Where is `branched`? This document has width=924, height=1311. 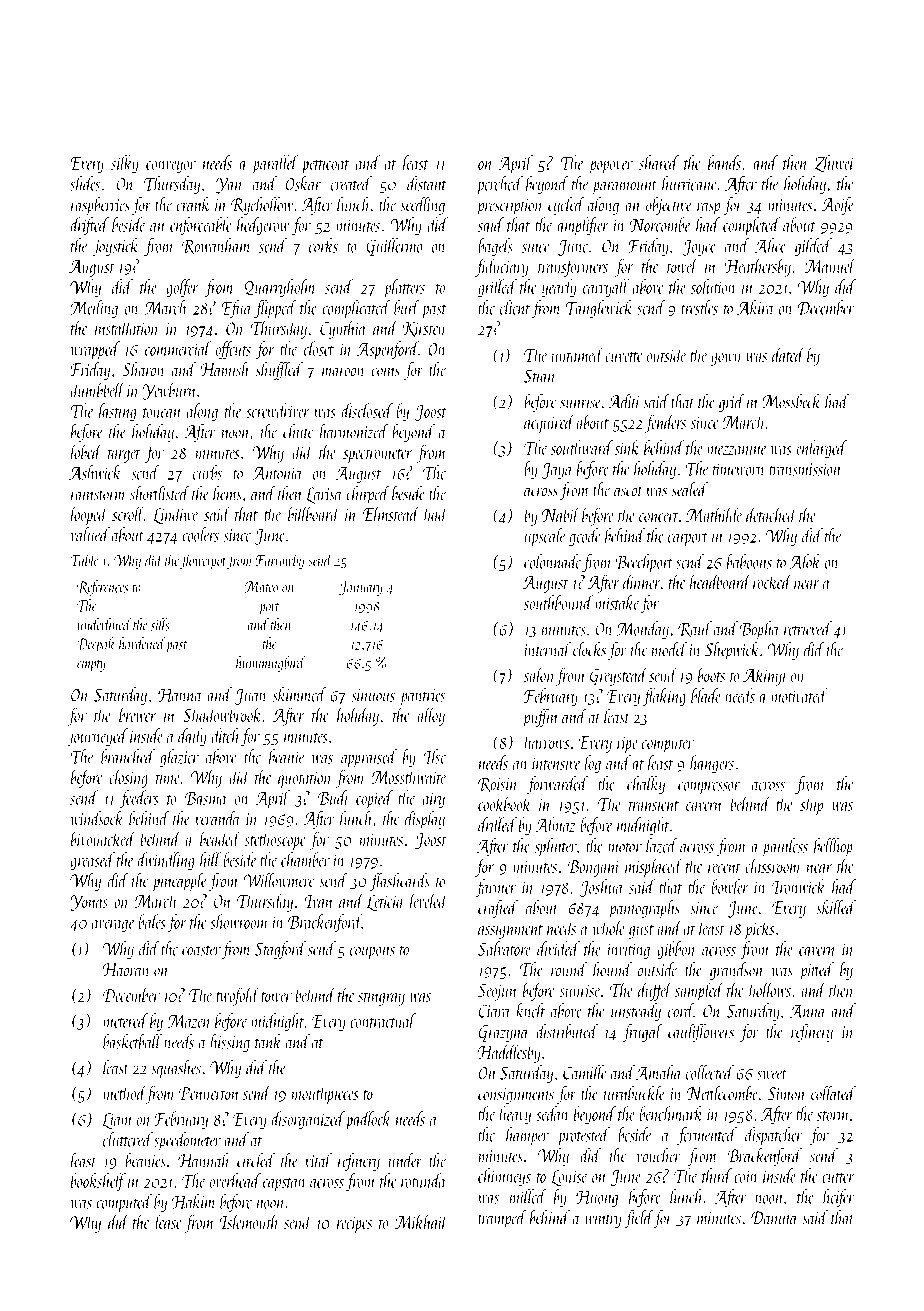 branched is located at coordinates (128, 756).
